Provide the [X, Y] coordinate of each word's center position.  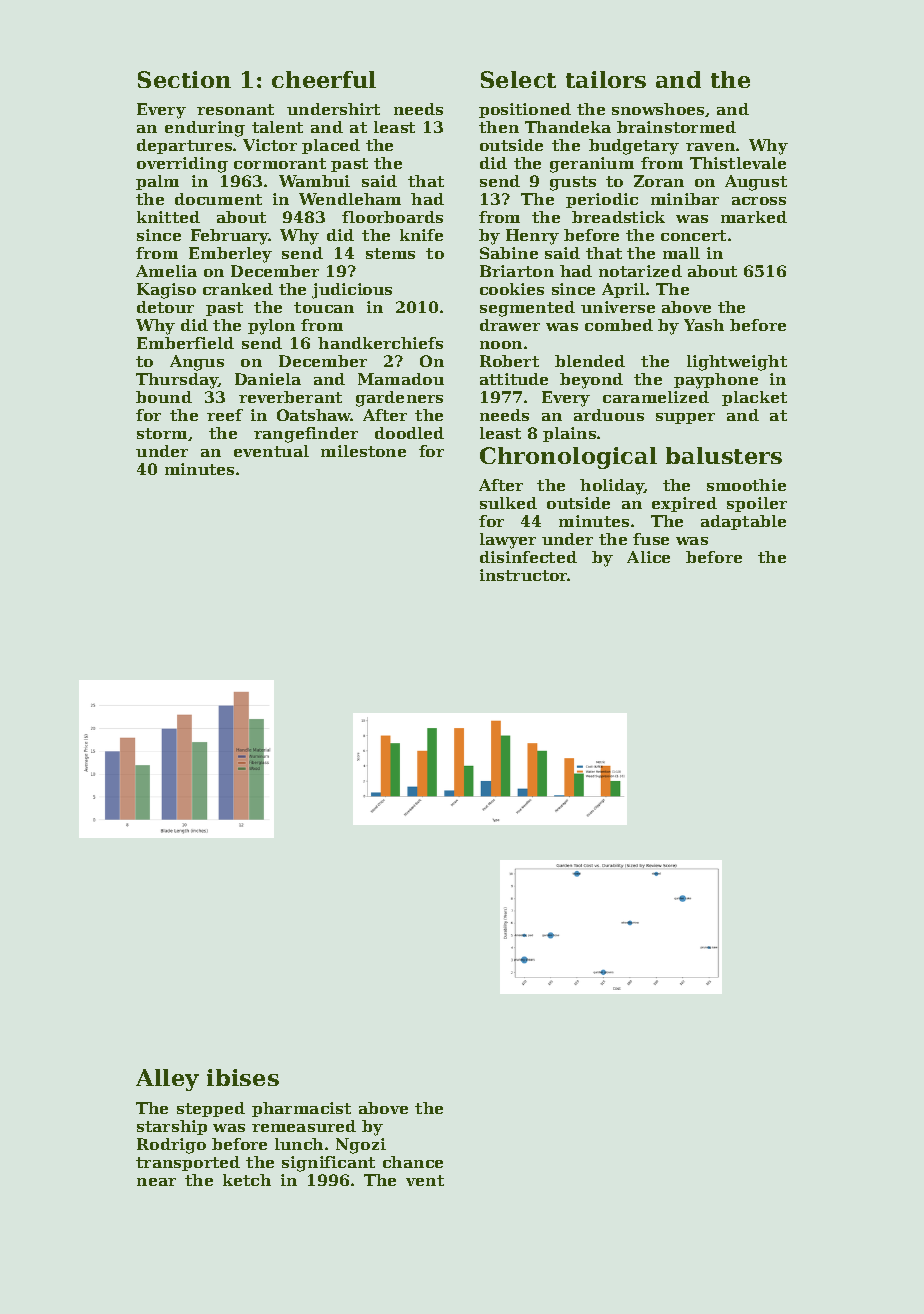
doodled [409, 433]
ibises [243, 1077]
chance [413, 1162]
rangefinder [306, 435]
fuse [651, 539]
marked [754, 217]
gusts [573, 183]
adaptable [743, 522]
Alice [648, 557]
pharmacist [301, 1109]
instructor [524, 575]
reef [225, 415]
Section [184, 79]
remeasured [304, 1126]
